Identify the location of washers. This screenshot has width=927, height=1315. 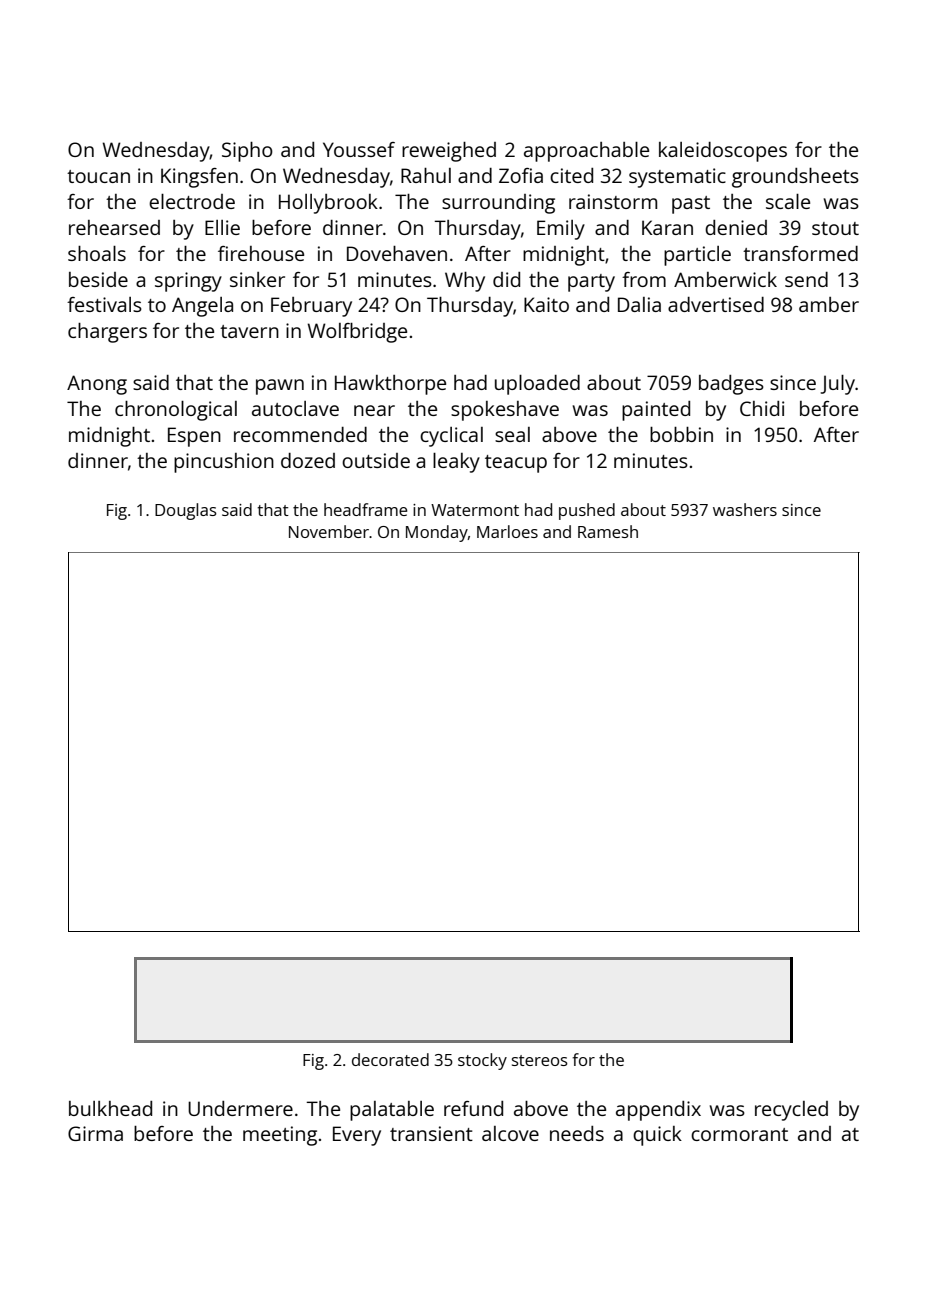
(745, 509).
